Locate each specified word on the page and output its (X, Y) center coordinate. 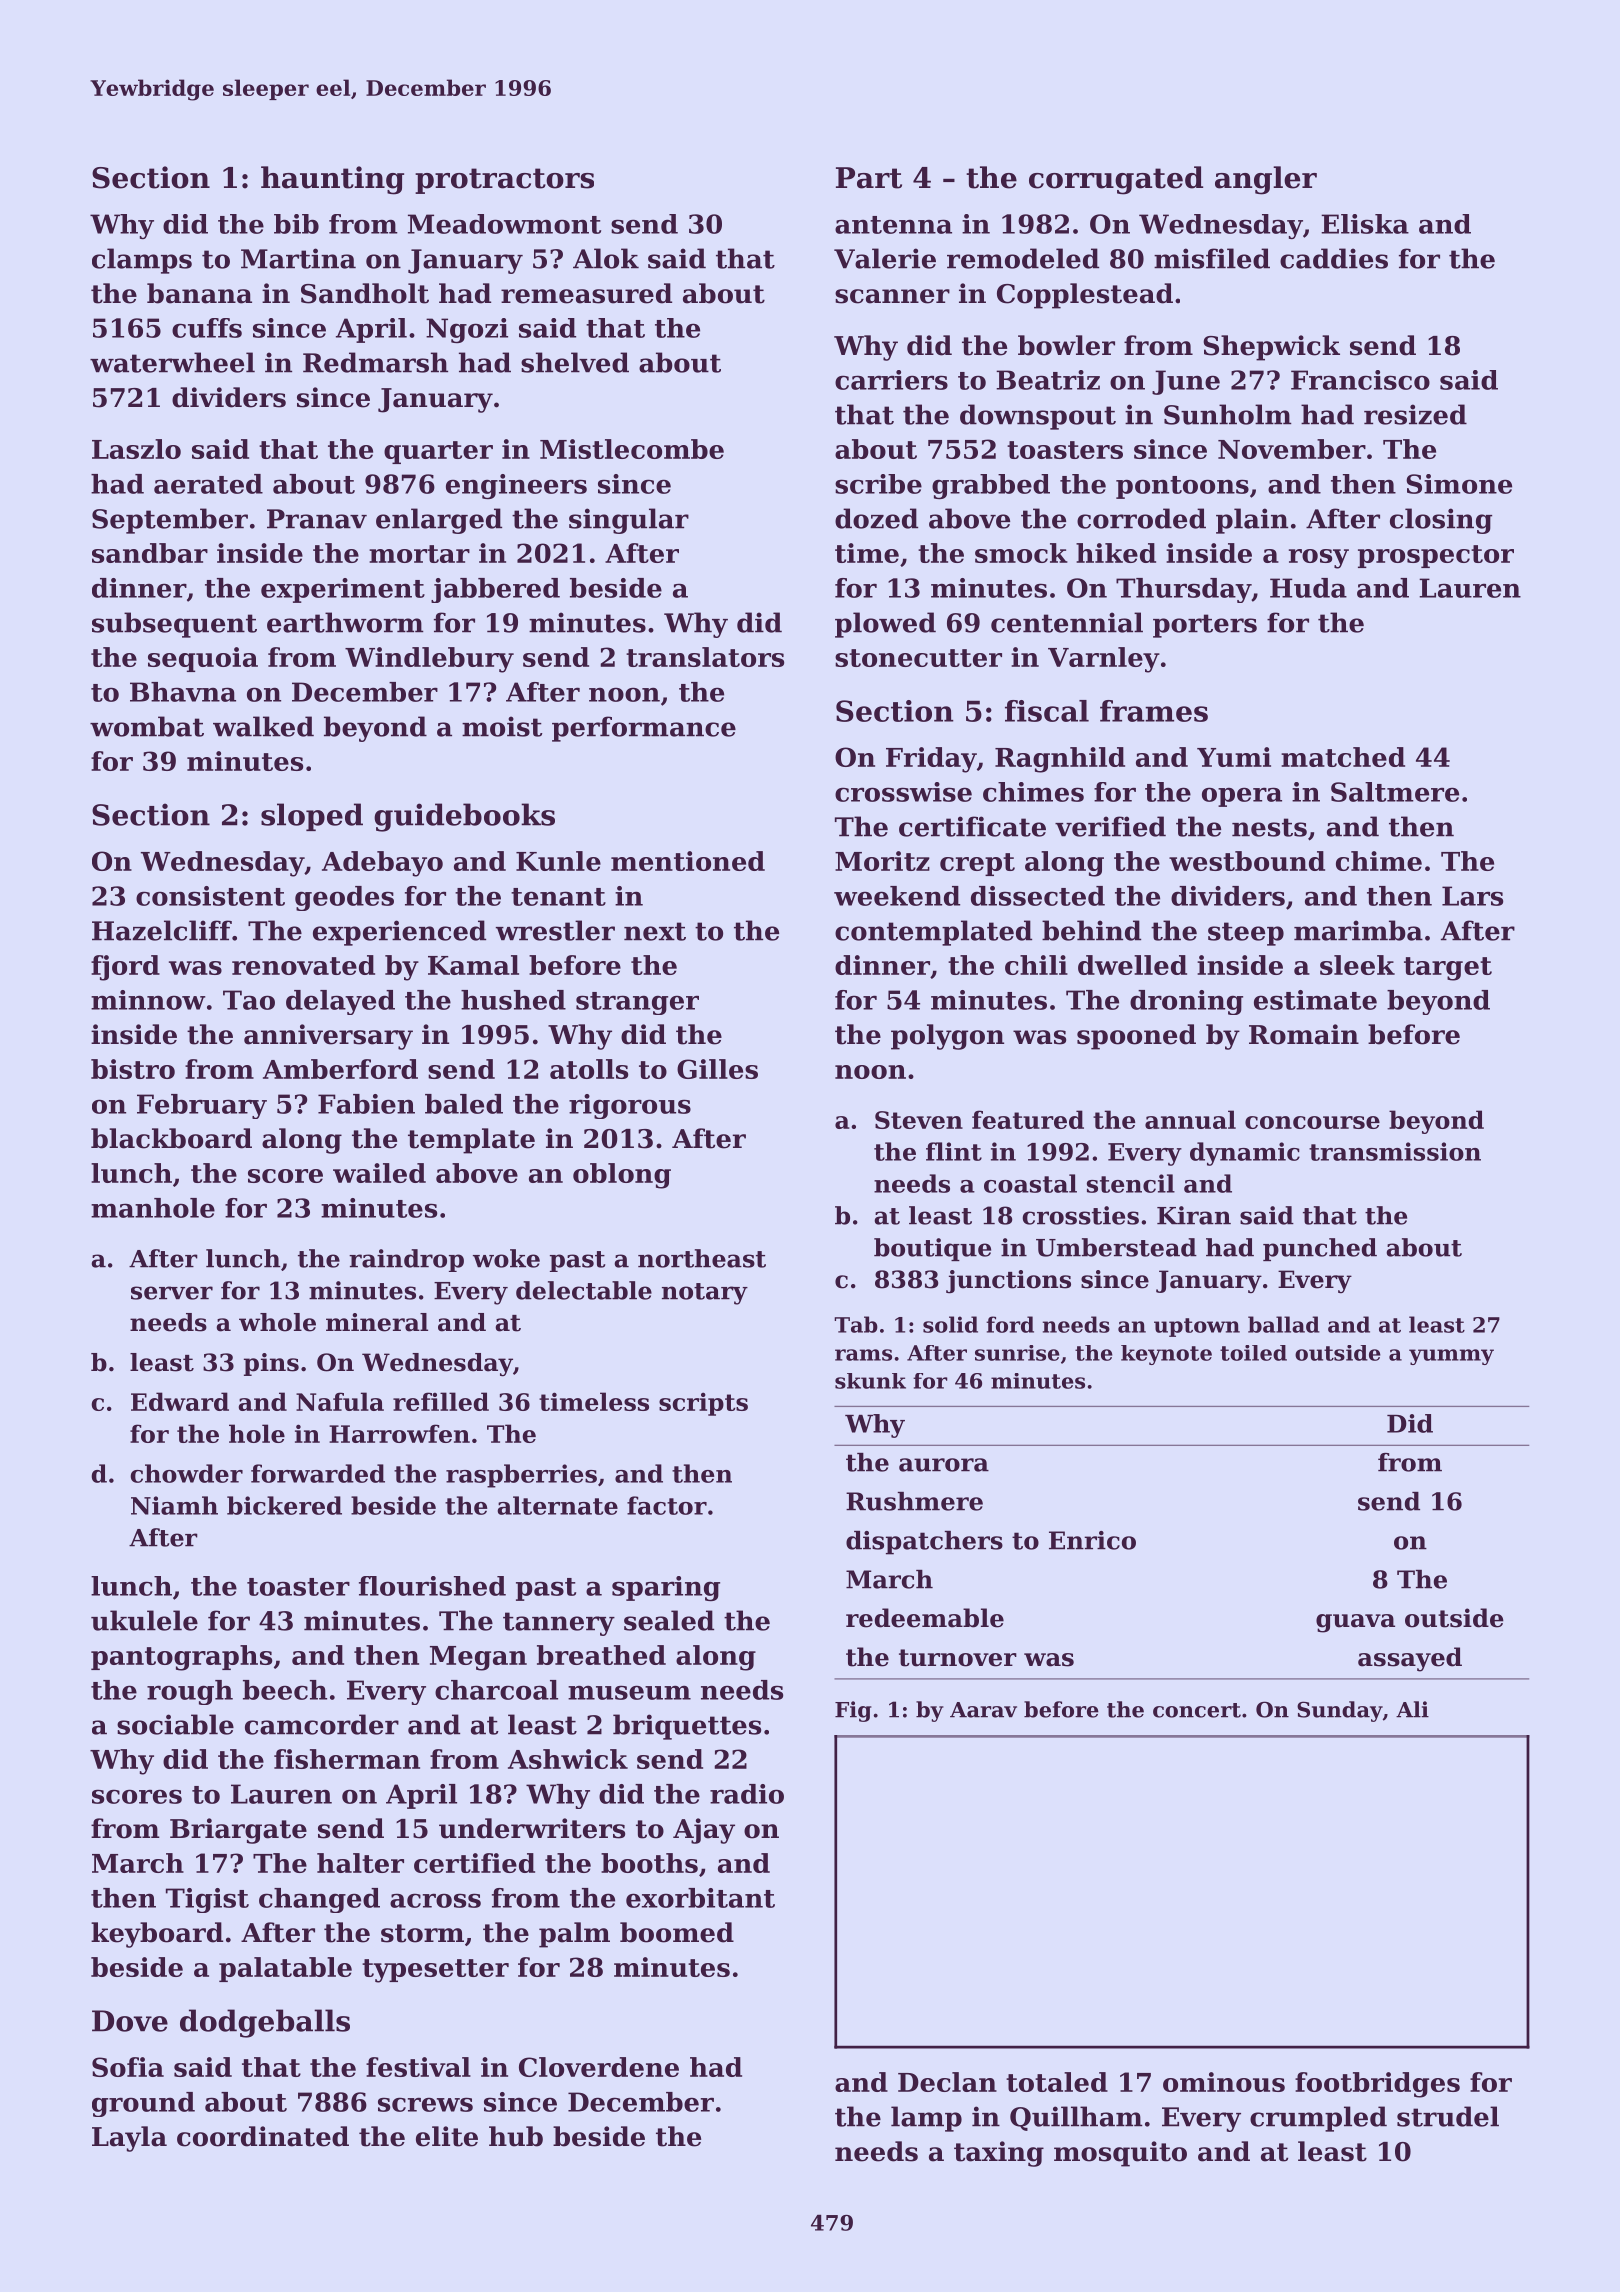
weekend (897, 896)
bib (296, 224)
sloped (312, 817)
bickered (284, 1505)
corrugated (1116, 180)
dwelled (1132, 965)
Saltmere (1395, 792)
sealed (669, 1620)
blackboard (171, 1138)
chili (1036, 965)
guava (1355, 1623)
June (1186, 382)
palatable (285, 1969)
